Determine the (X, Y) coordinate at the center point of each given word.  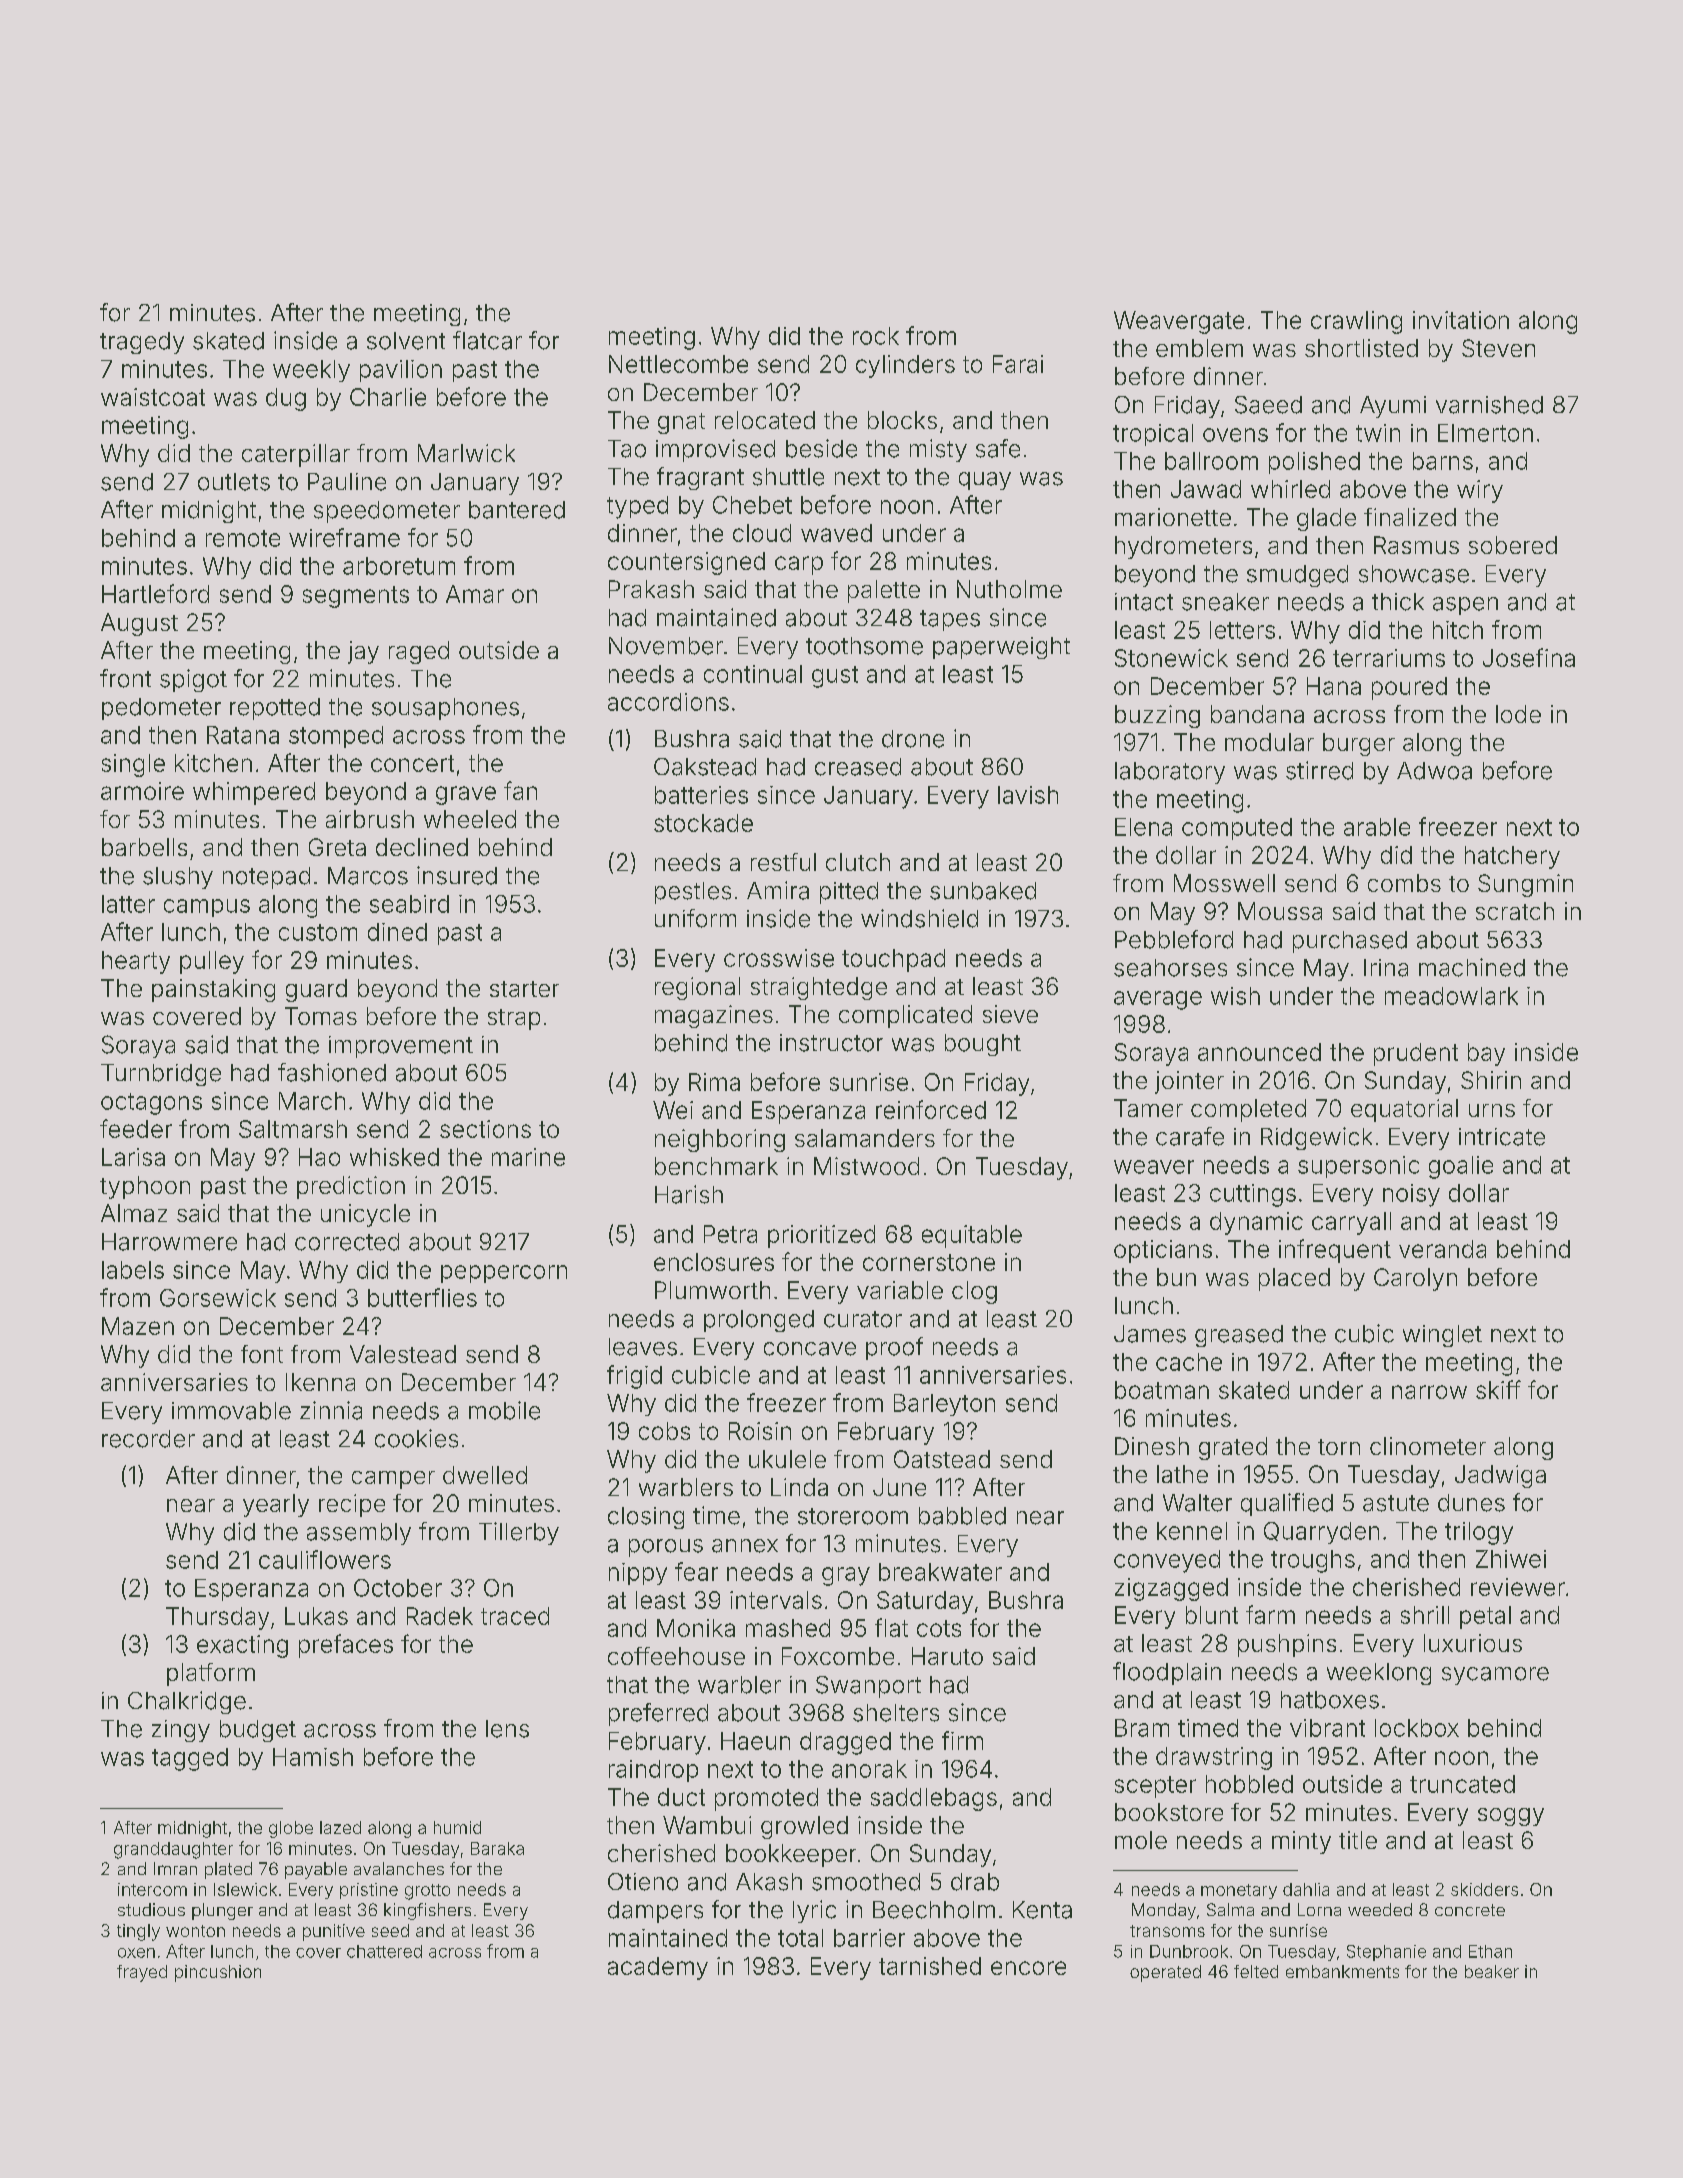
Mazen (138, 1326)
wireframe (344, 537)
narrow (1429, 1392)
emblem (1199, 348)
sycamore (1495, 1676)
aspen (1465, 606)
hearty (136, 962)
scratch (1515, 911)
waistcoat (153, 397)
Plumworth (712, 1290)
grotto (427, 1892)
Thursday (217, 1618)
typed (637, 507)
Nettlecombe (678, 364)
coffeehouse (676, 1656)
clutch (858, 862)
